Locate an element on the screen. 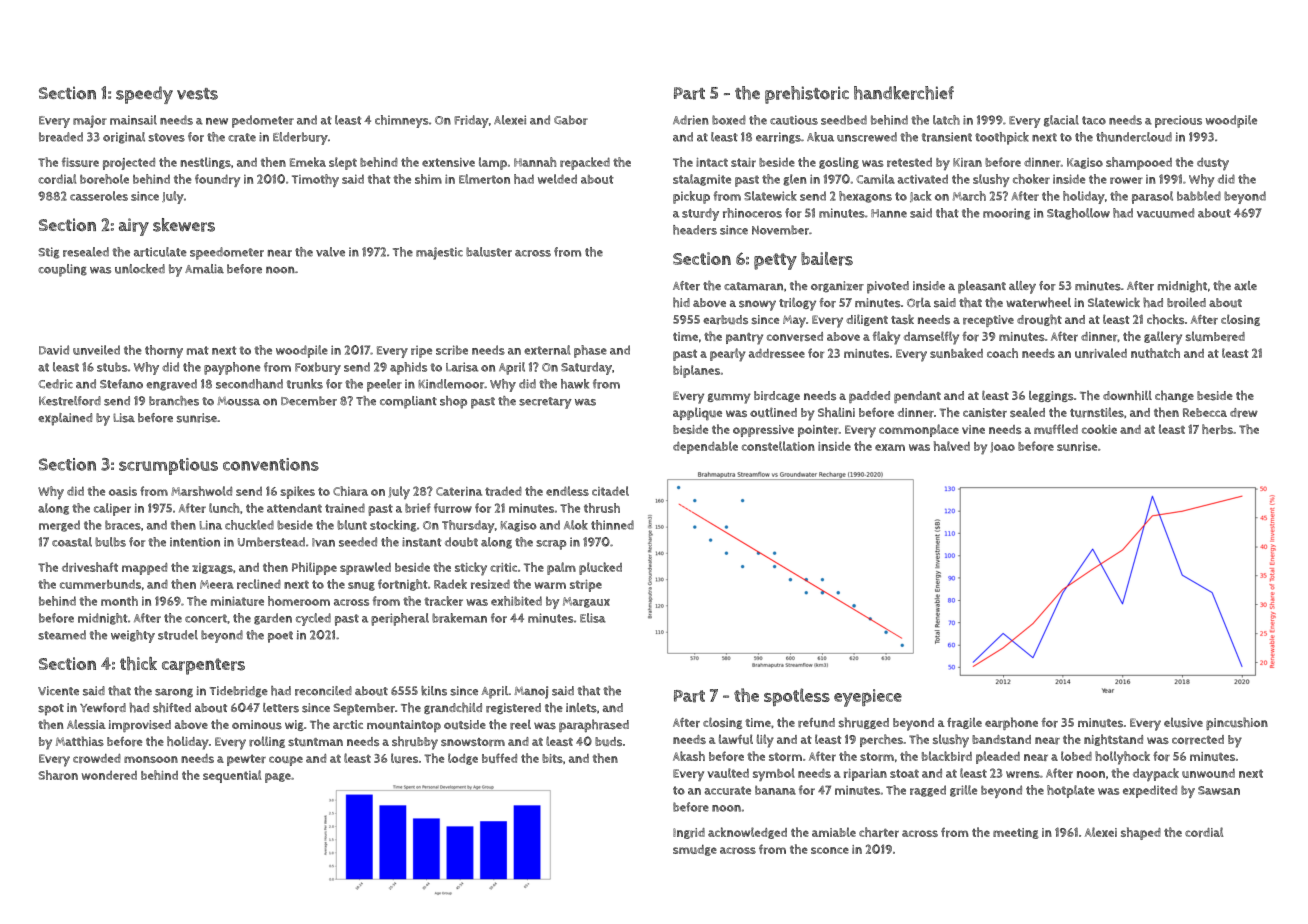 This screenshot has height=924, width=1308. headers is located at coordinates (695, 230).
